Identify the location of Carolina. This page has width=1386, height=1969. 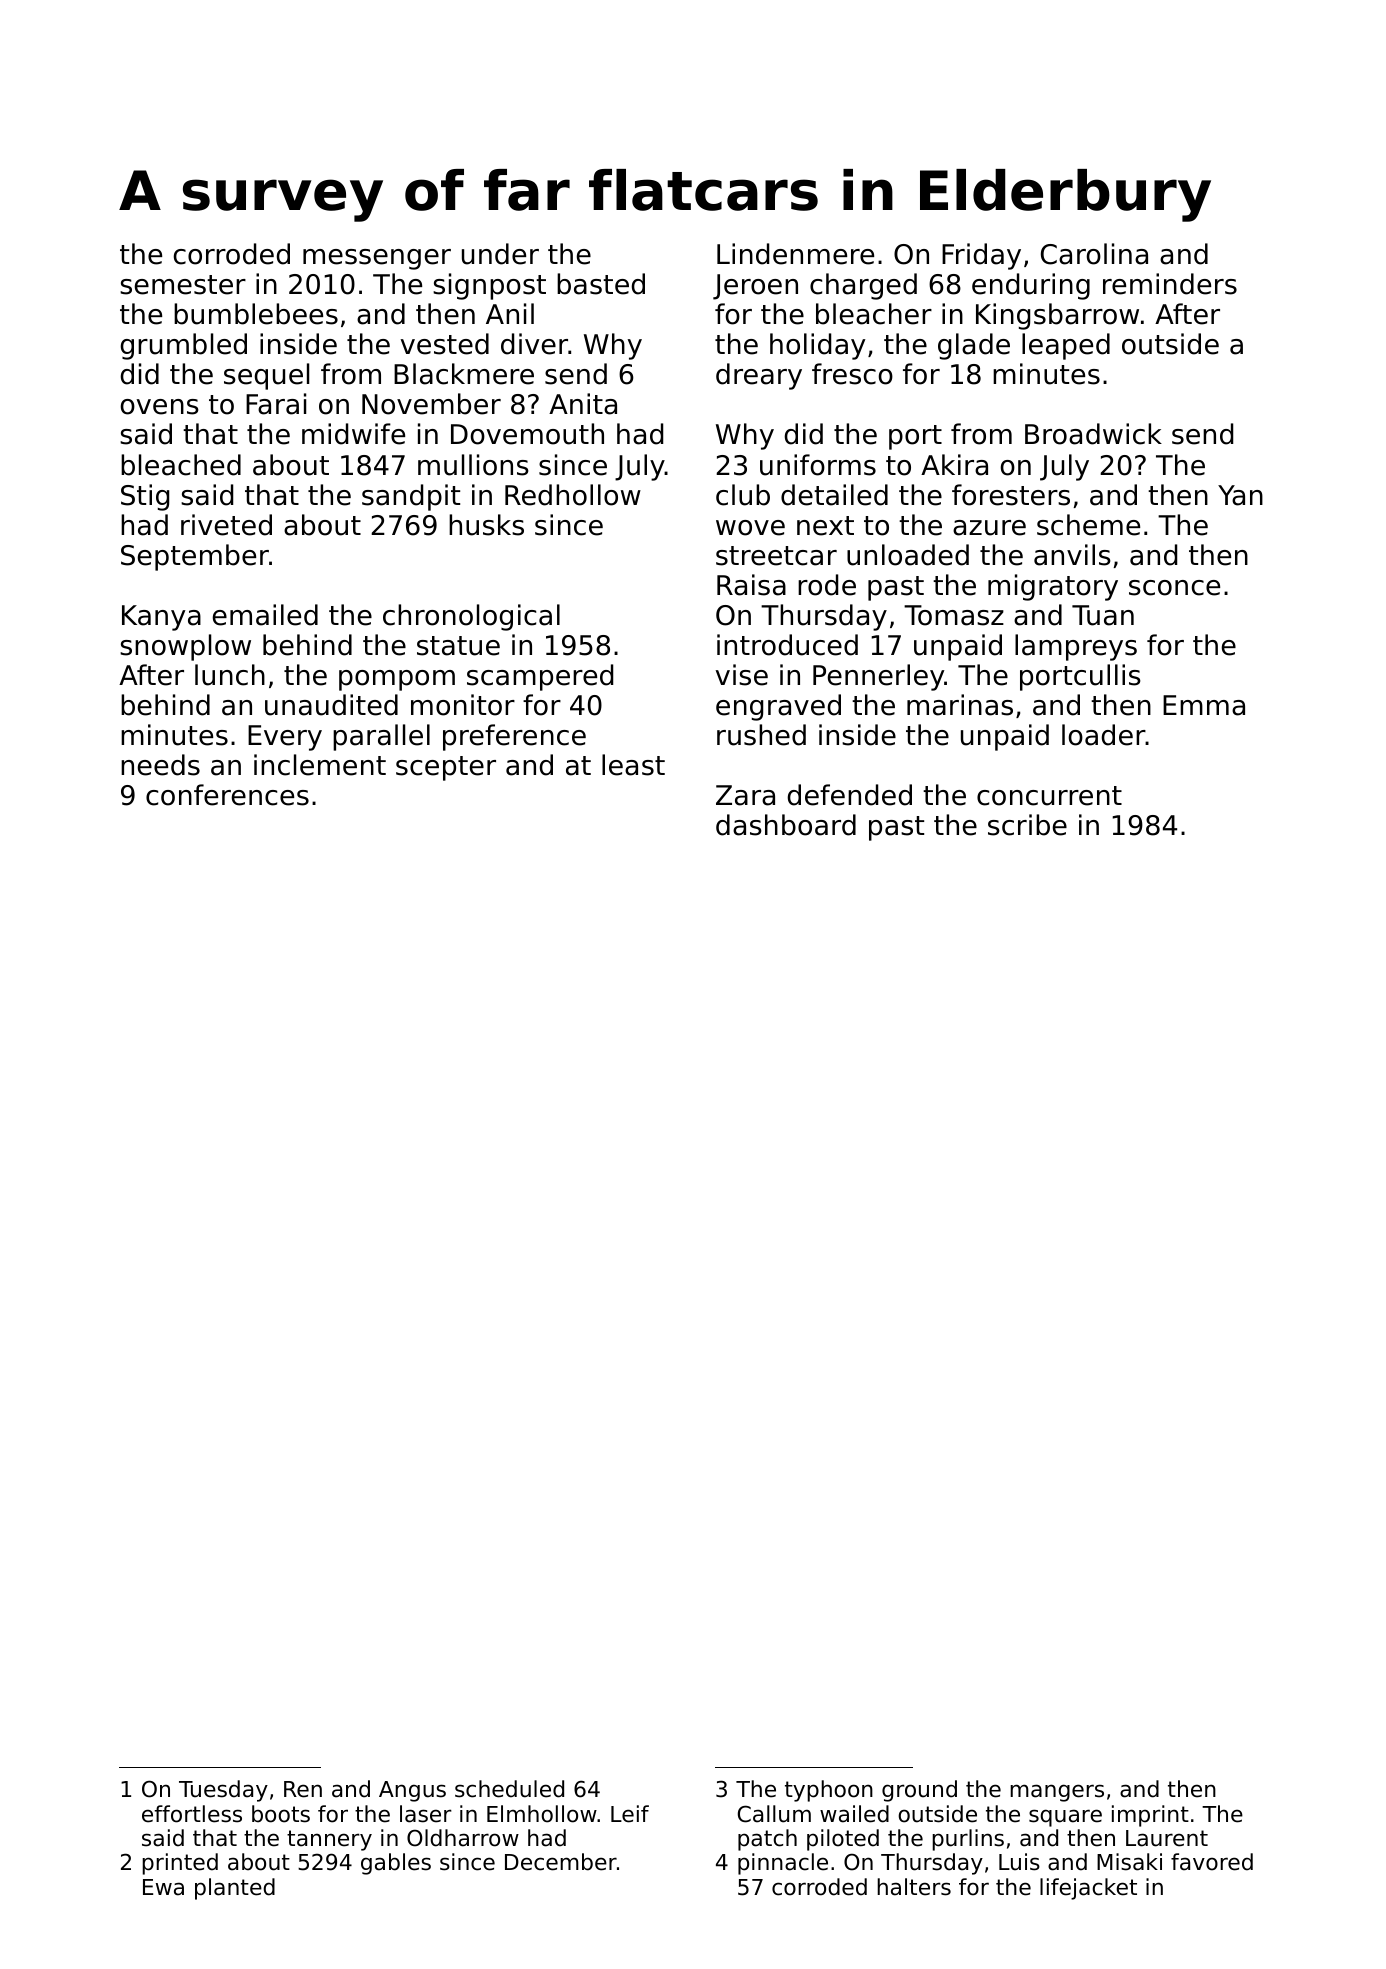
(1094, 254).
